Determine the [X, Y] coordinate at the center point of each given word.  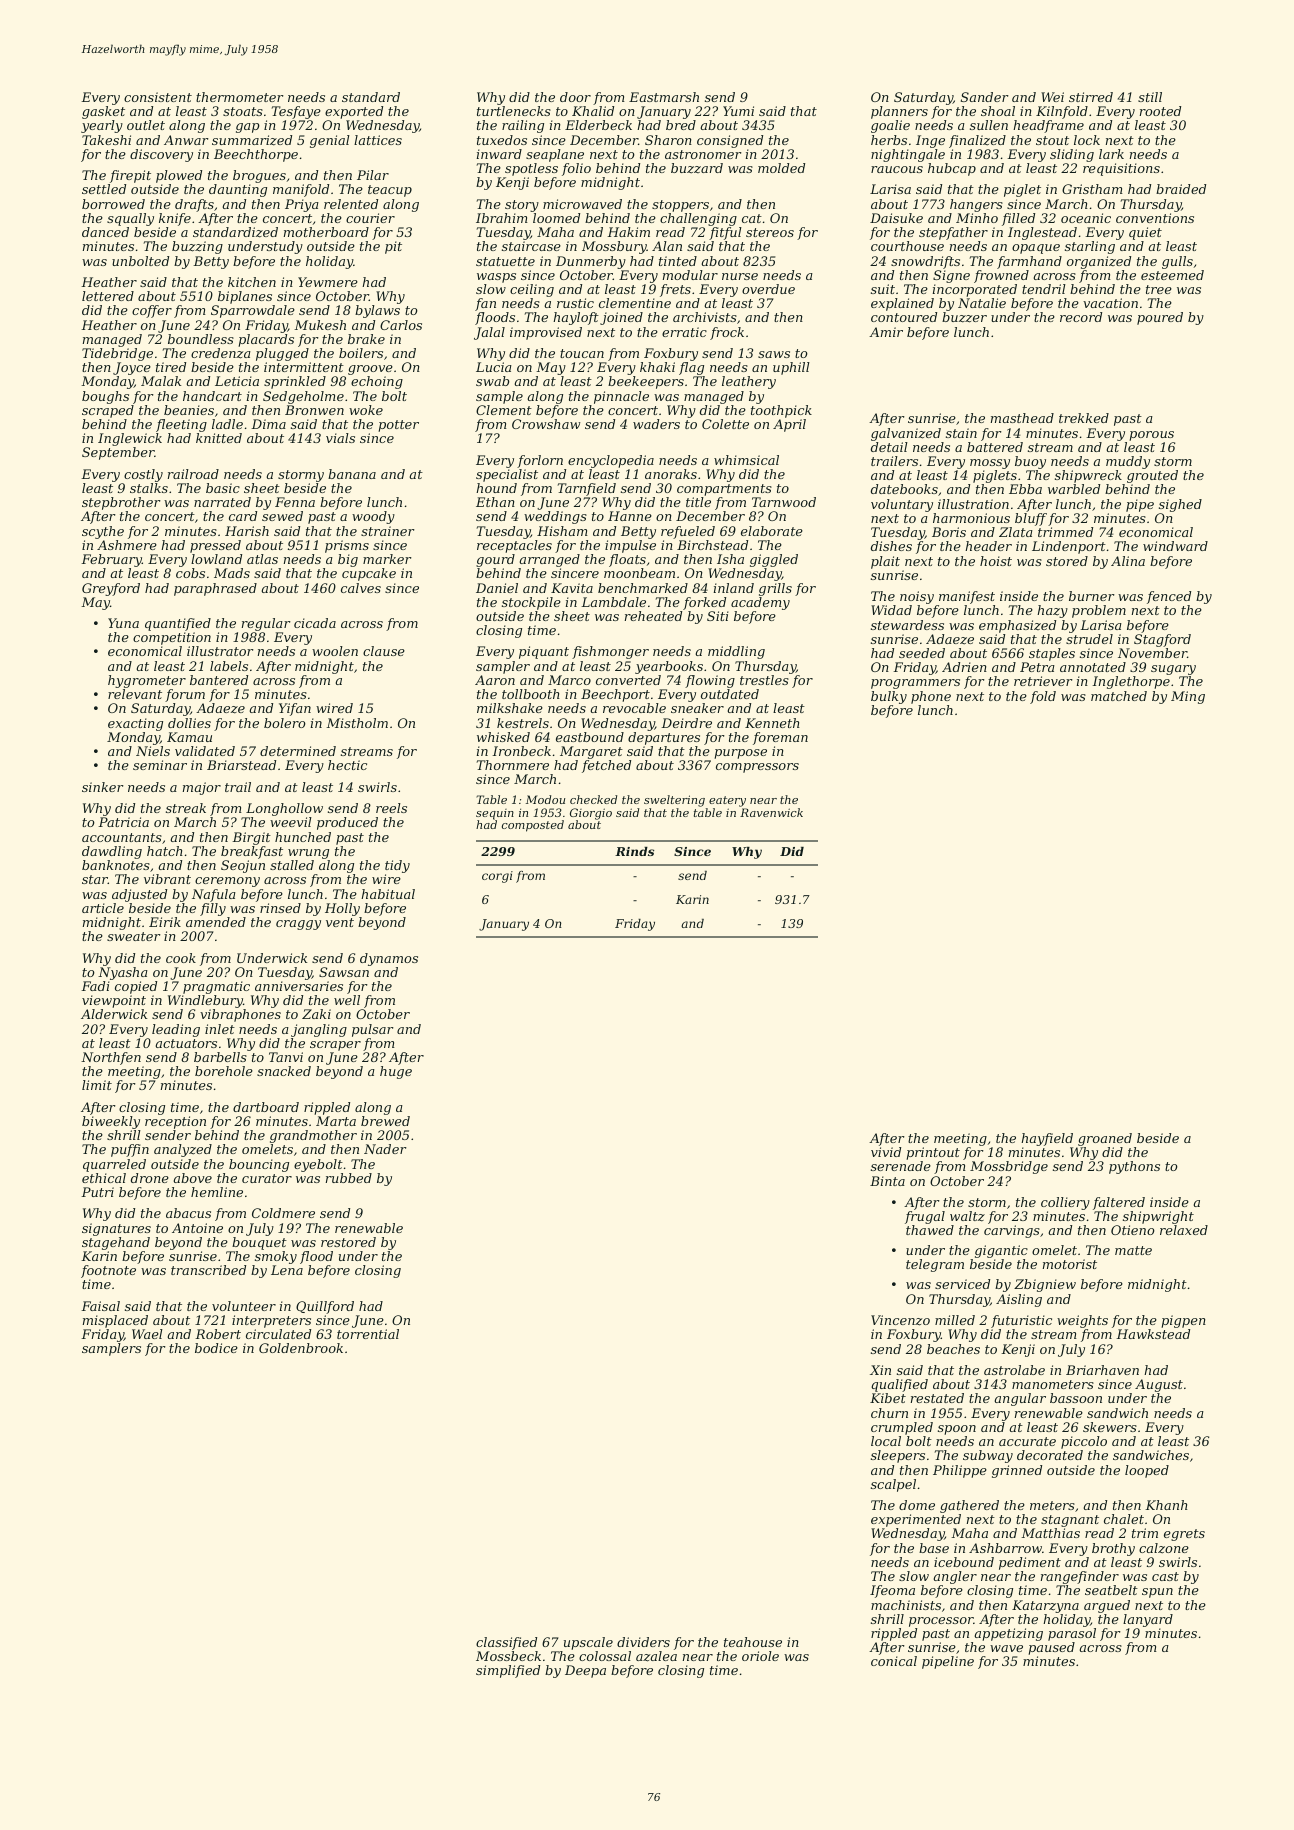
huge [396, 1072]
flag [691, 368]
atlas [262, 559]
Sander [985, 97]
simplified [508, 1671]
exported [354, 112]
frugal [925, 1217]
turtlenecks [514, 111]
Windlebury [205, 1001]
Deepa [585, 1671]
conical [894, 1661]
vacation [1110, 303]
